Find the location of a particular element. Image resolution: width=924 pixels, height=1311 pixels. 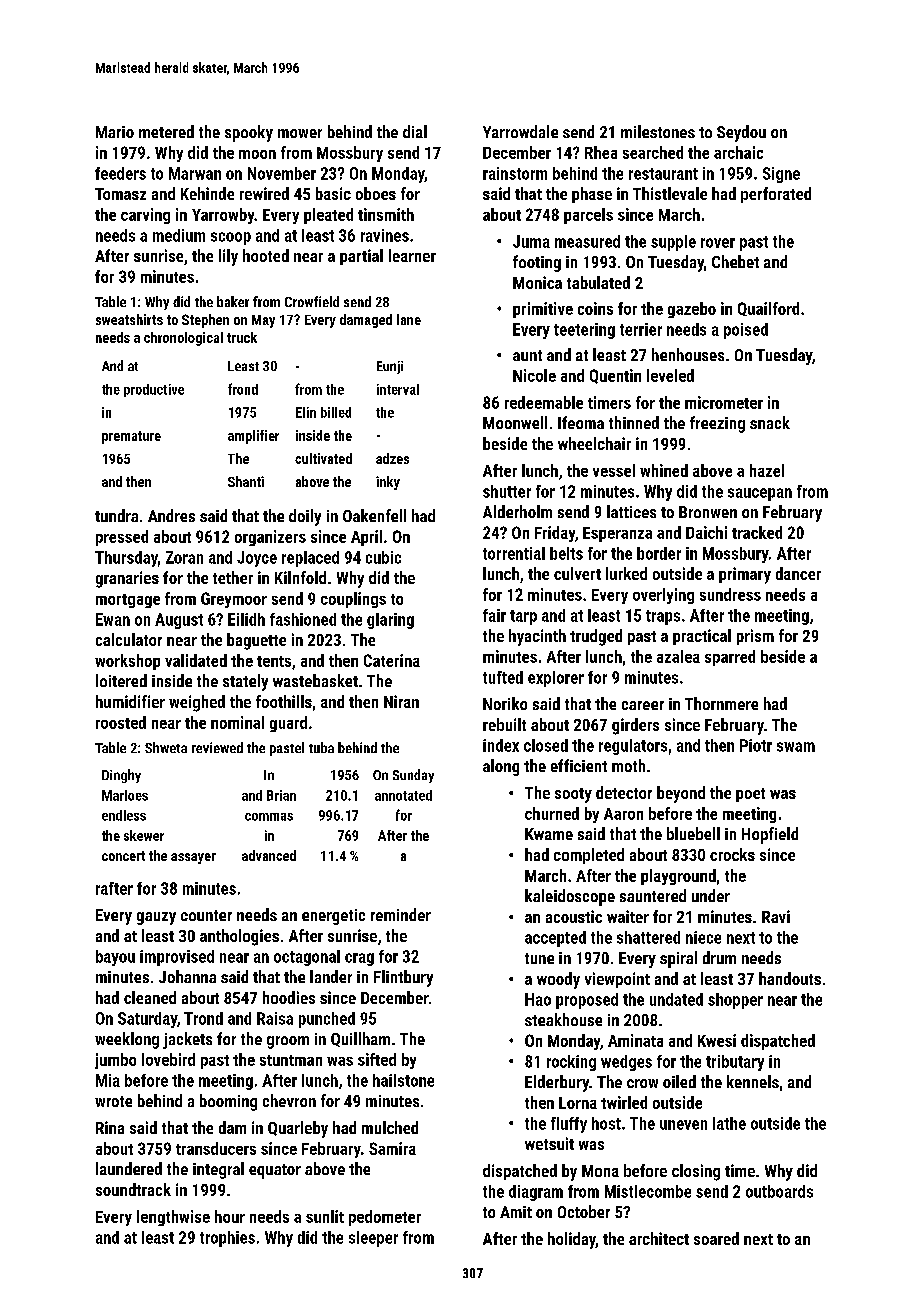

sweatshirts is located at coordinates (129, 319).
